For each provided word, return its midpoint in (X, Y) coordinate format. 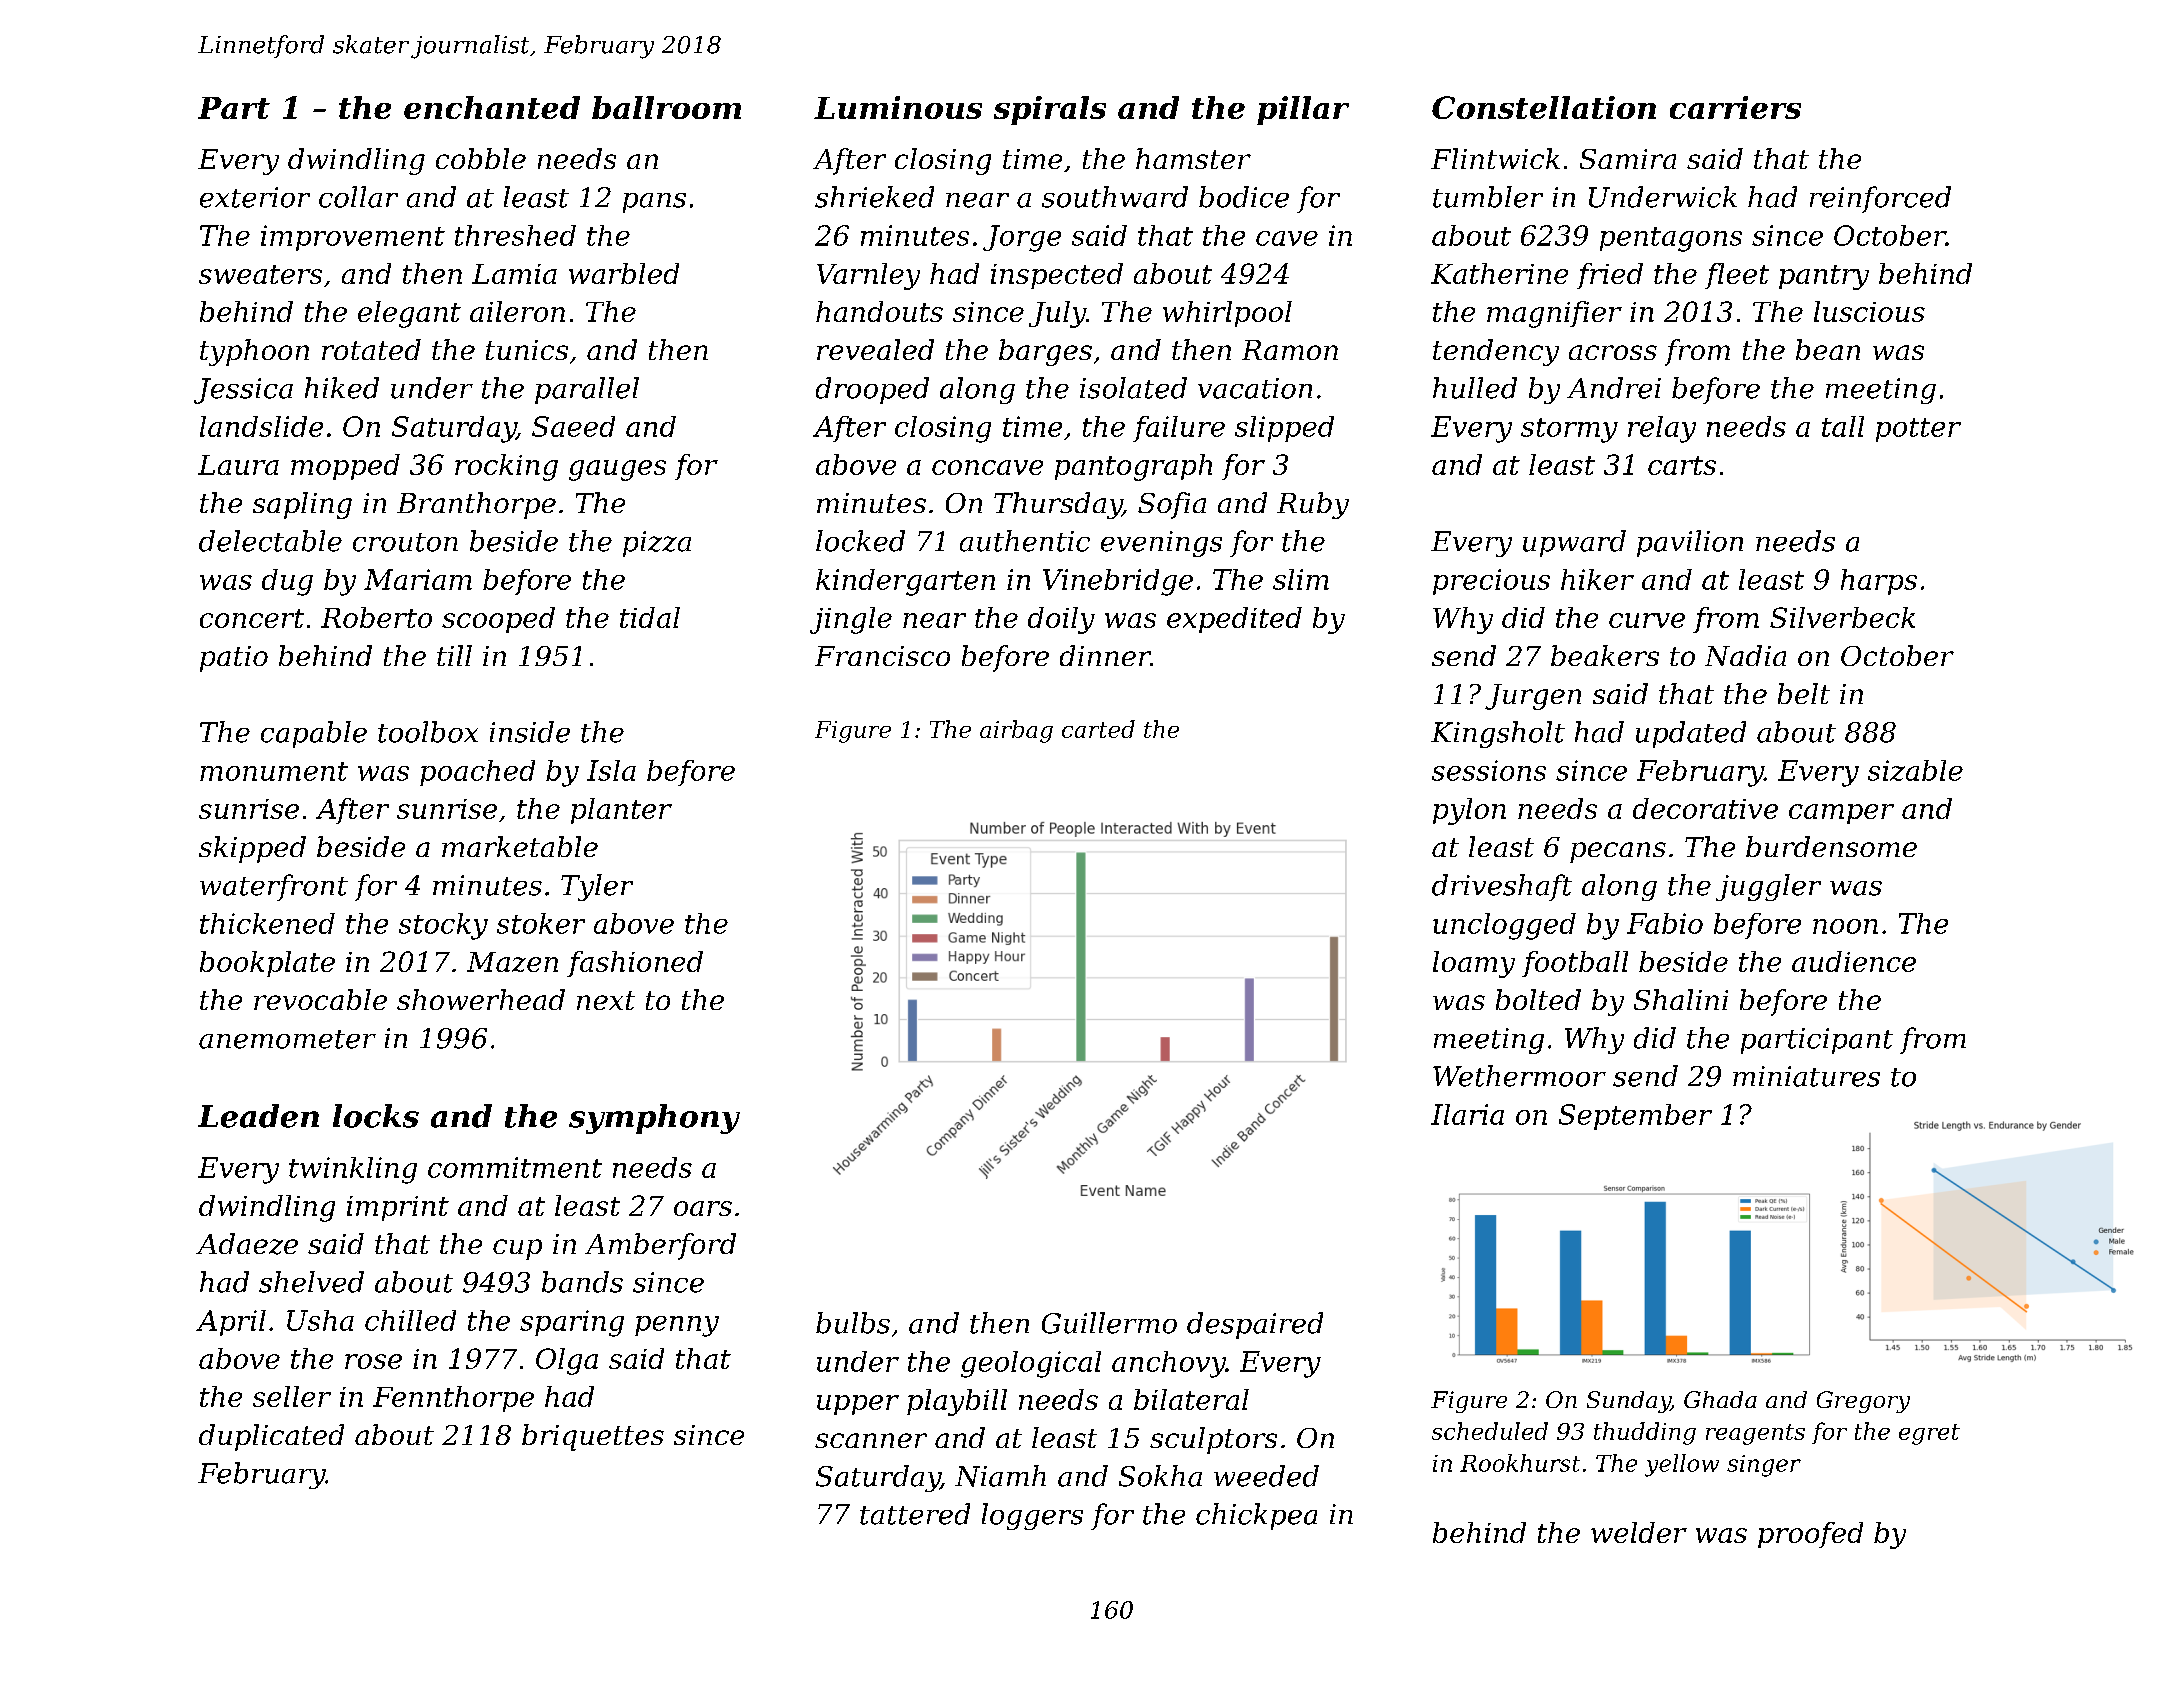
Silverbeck (1842, 617)
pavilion (1690, 543)
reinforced (1880, 199)
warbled (624, 273)
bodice (1244, 197)
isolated (1133, 388)
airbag (1016, 731)
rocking (506, 467)
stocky (443, 926)
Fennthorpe (453, 1399)
